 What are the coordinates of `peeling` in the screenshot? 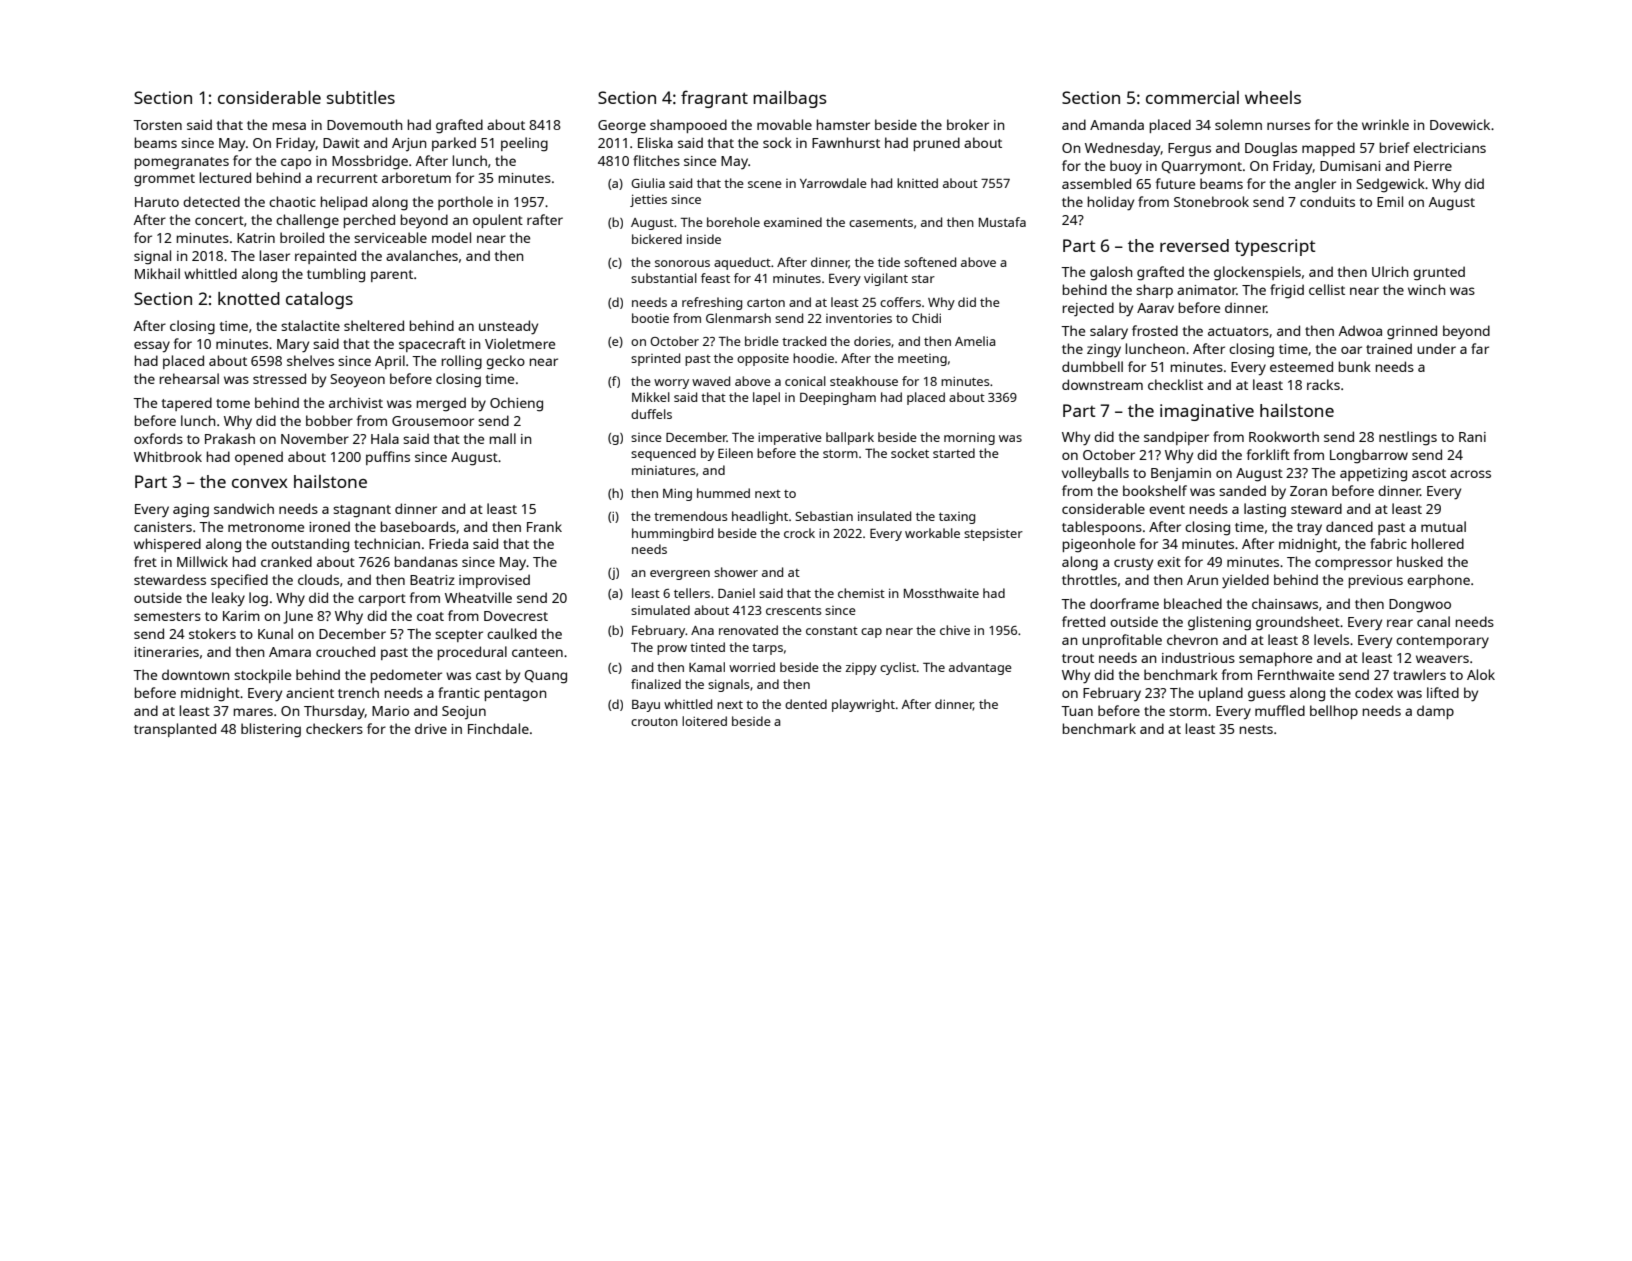 It's located at (524, 144).
